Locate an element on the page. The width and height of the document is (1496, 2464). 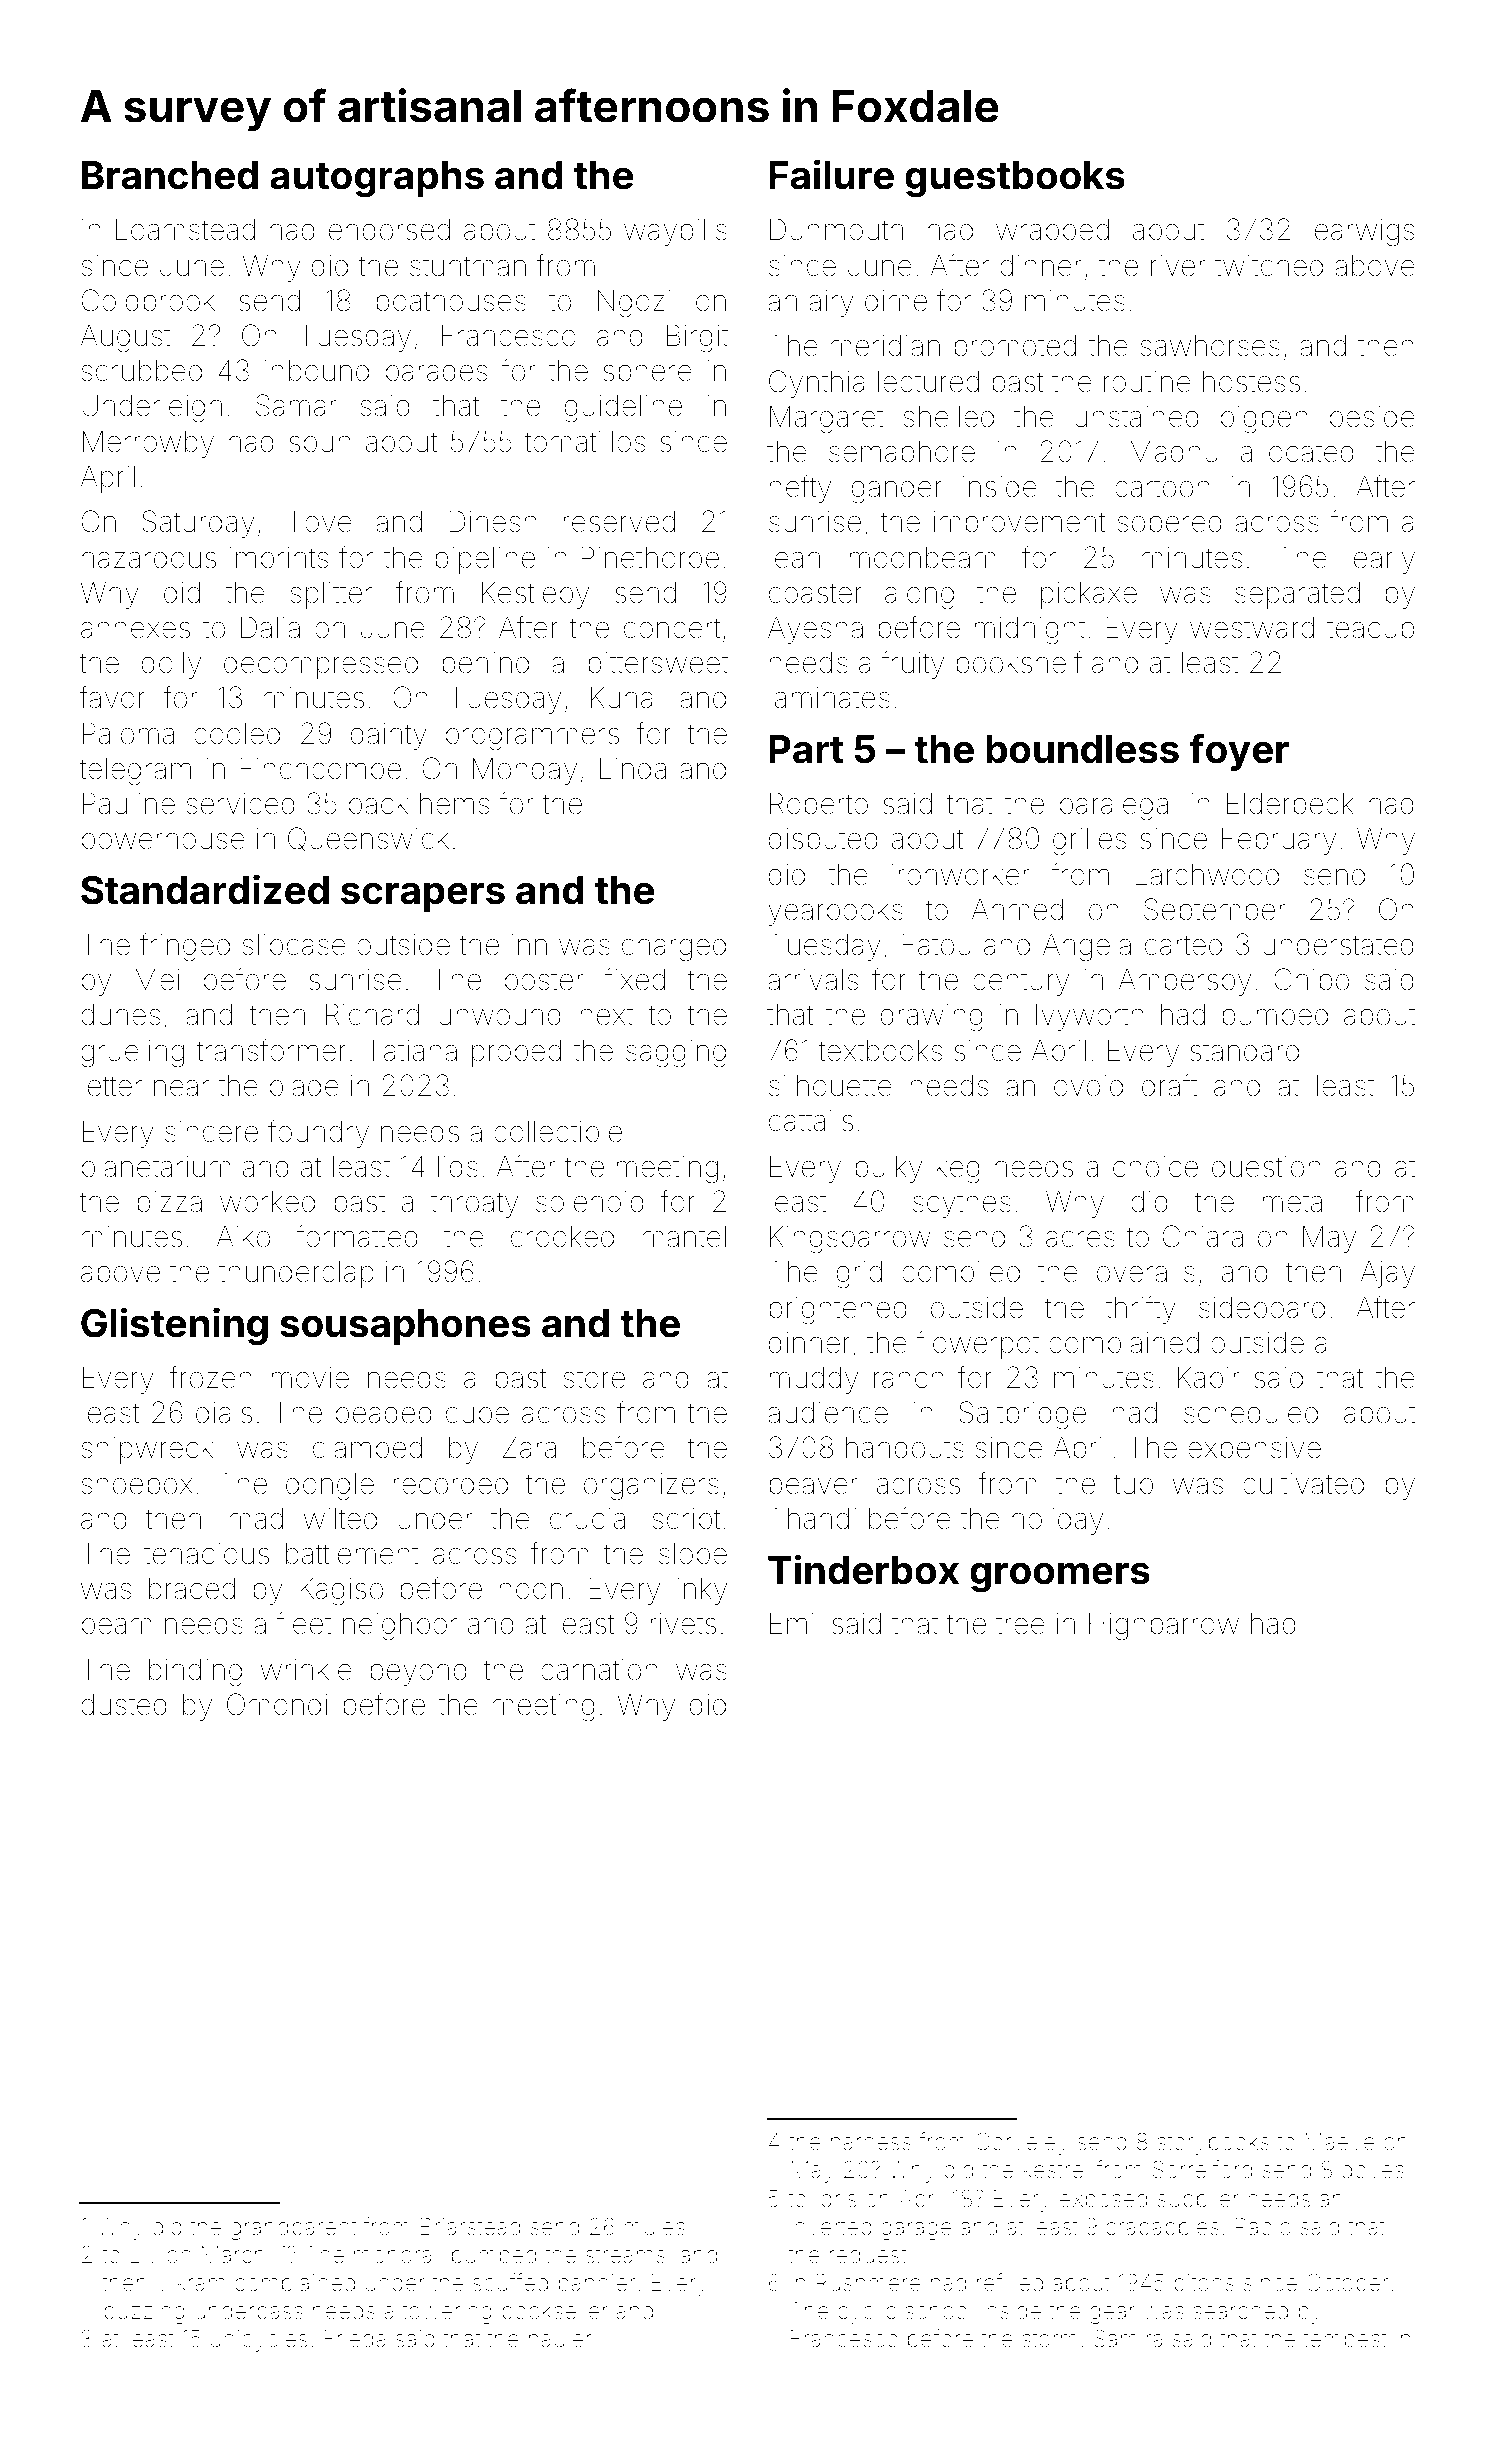
dusted is located at coordinates (124, 1705).
